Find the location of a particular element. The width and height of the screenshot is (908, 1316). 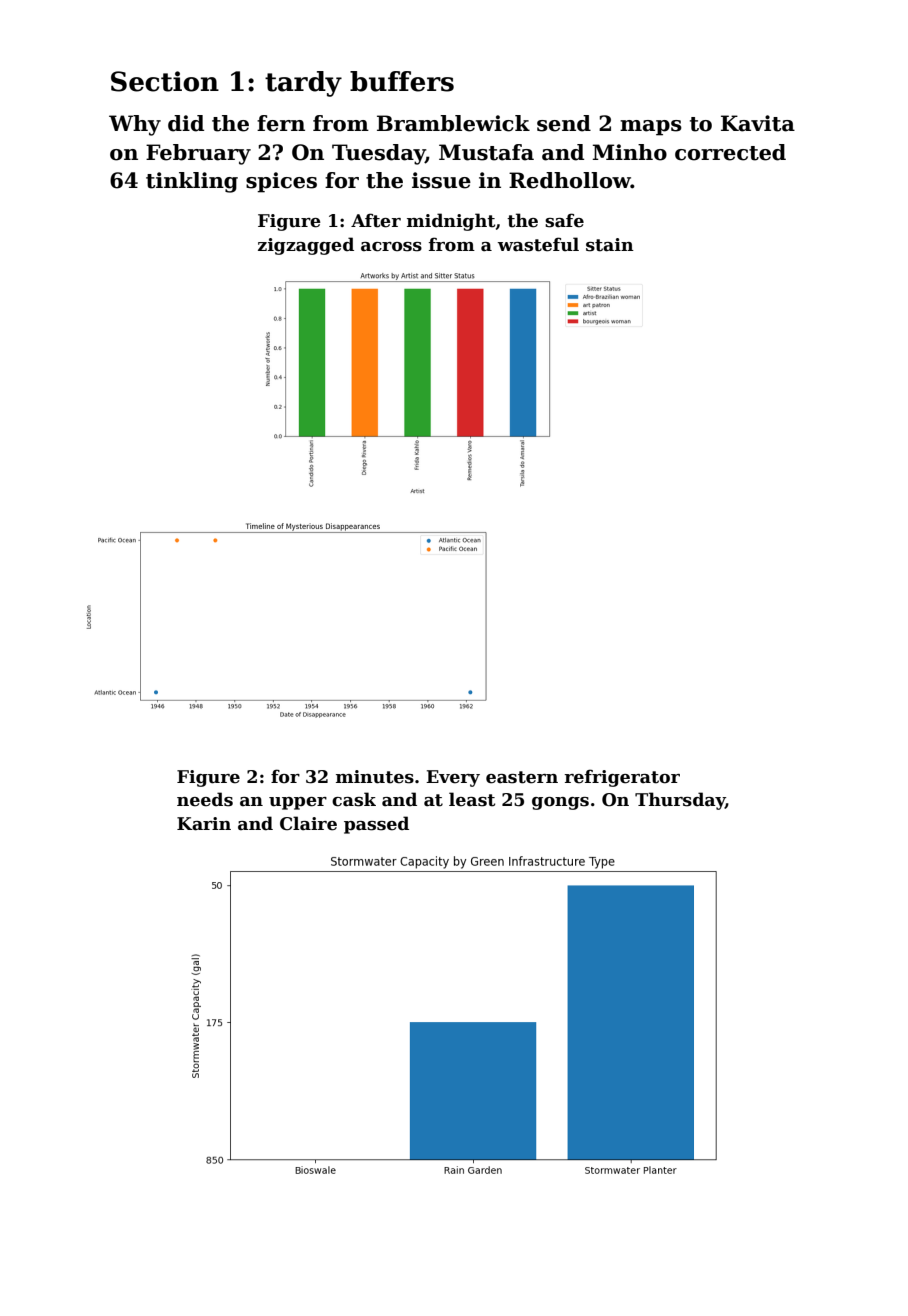

Claire is located at coordinates (308, 823).
